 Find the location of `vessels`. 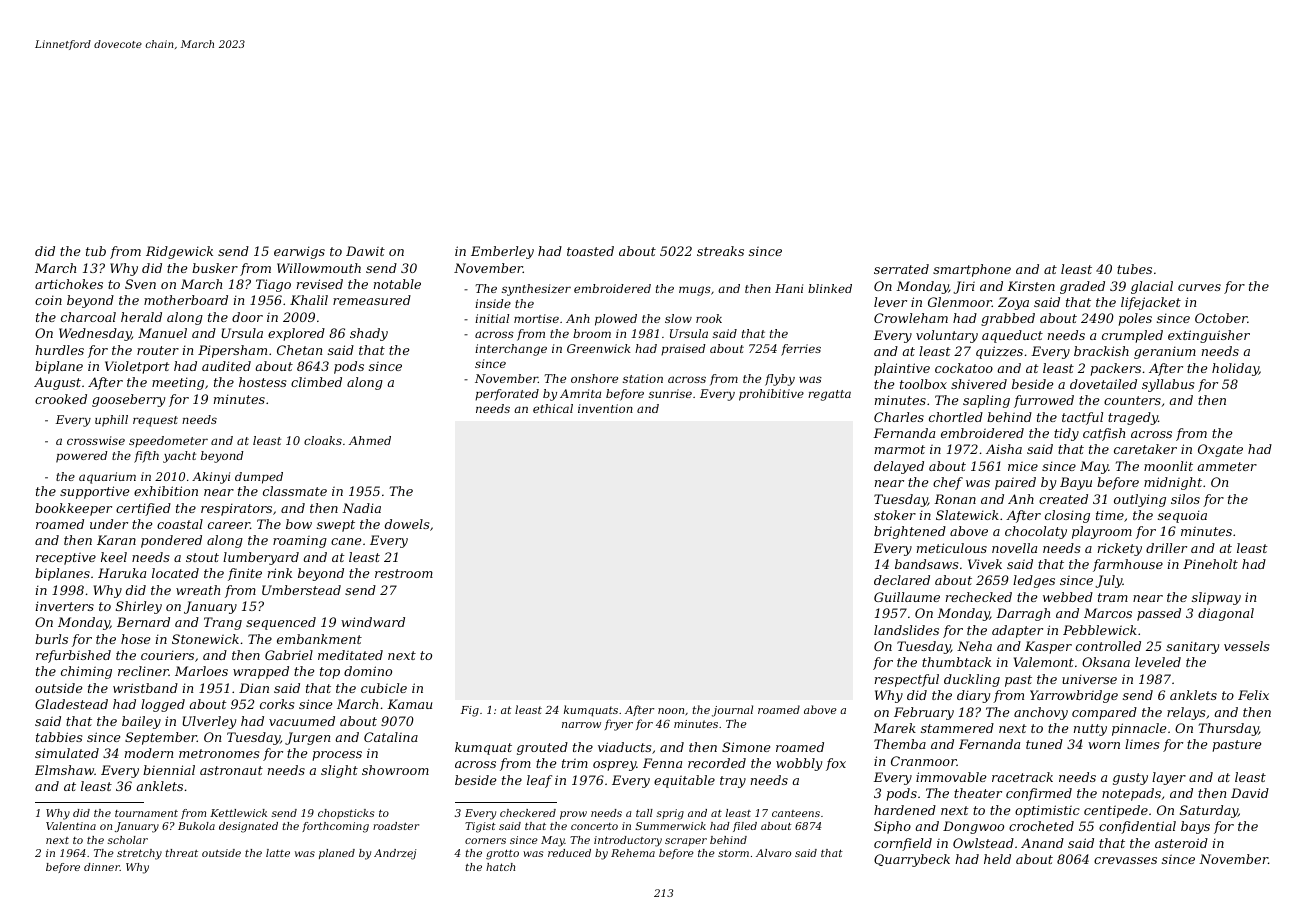

vessels is located at coordinates (1247, 646).
